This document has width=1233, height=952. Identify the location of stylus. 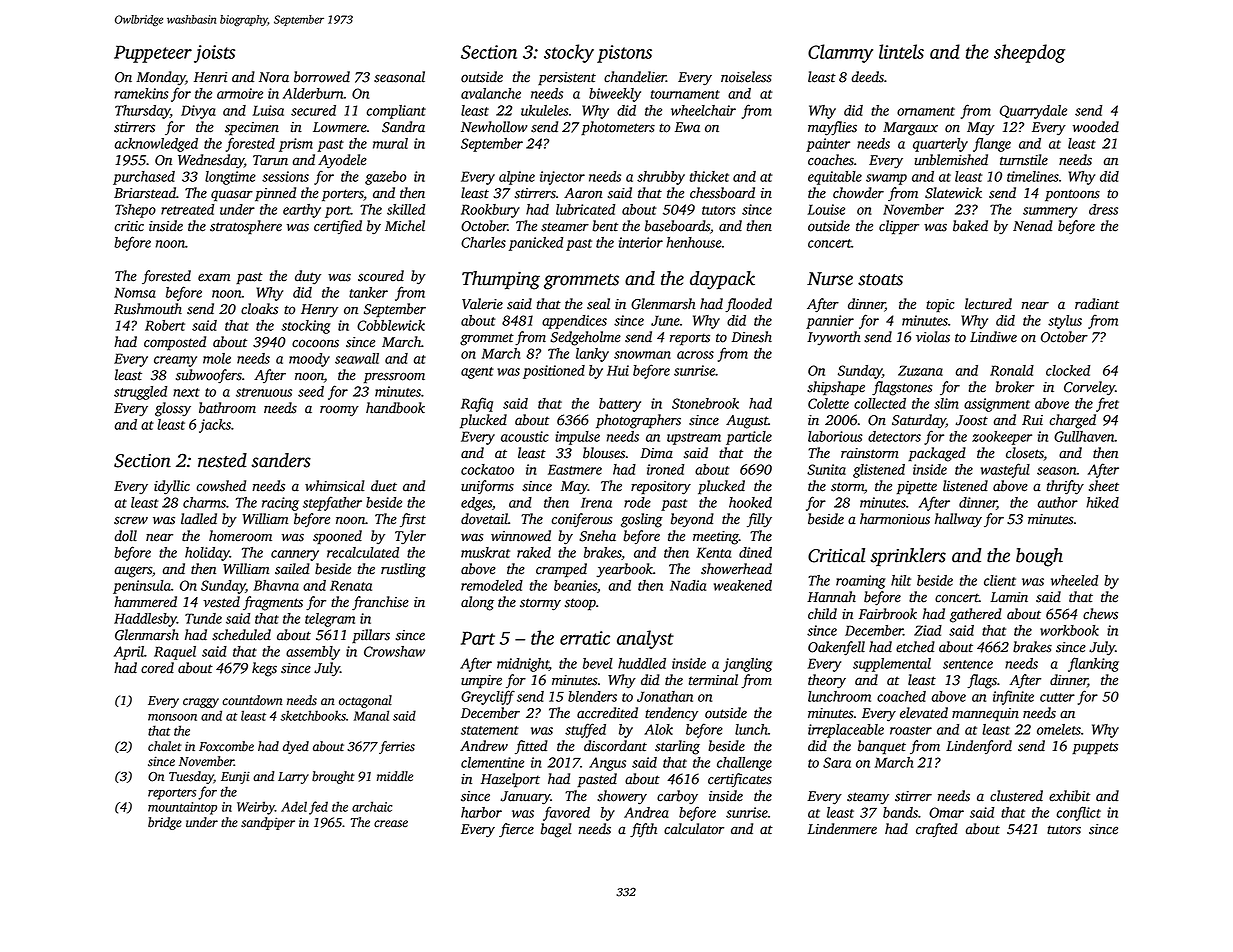
(1065, 322).
